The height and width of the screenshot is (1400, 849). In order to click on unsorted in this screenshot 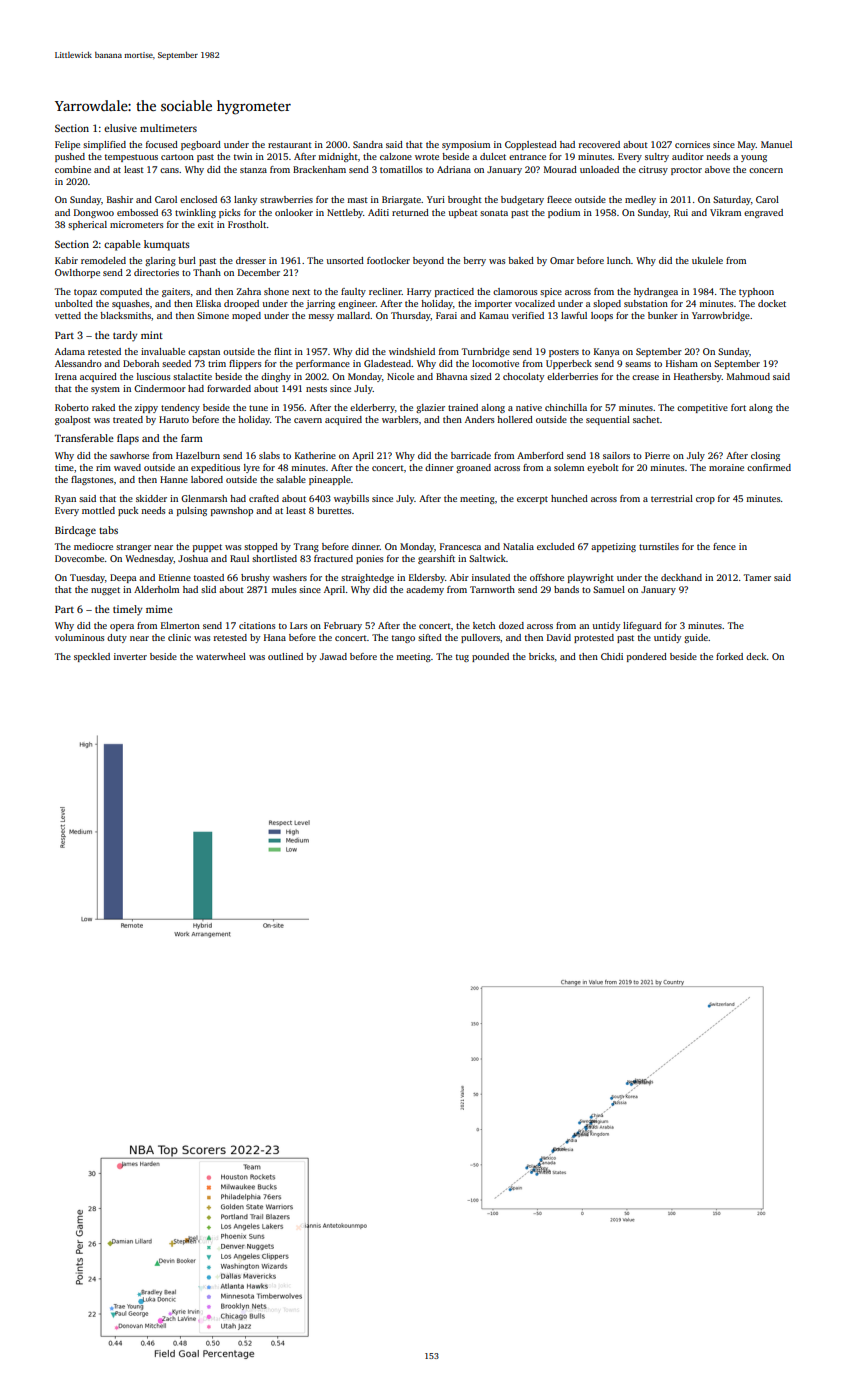, I will do `click(345, 260)`.
